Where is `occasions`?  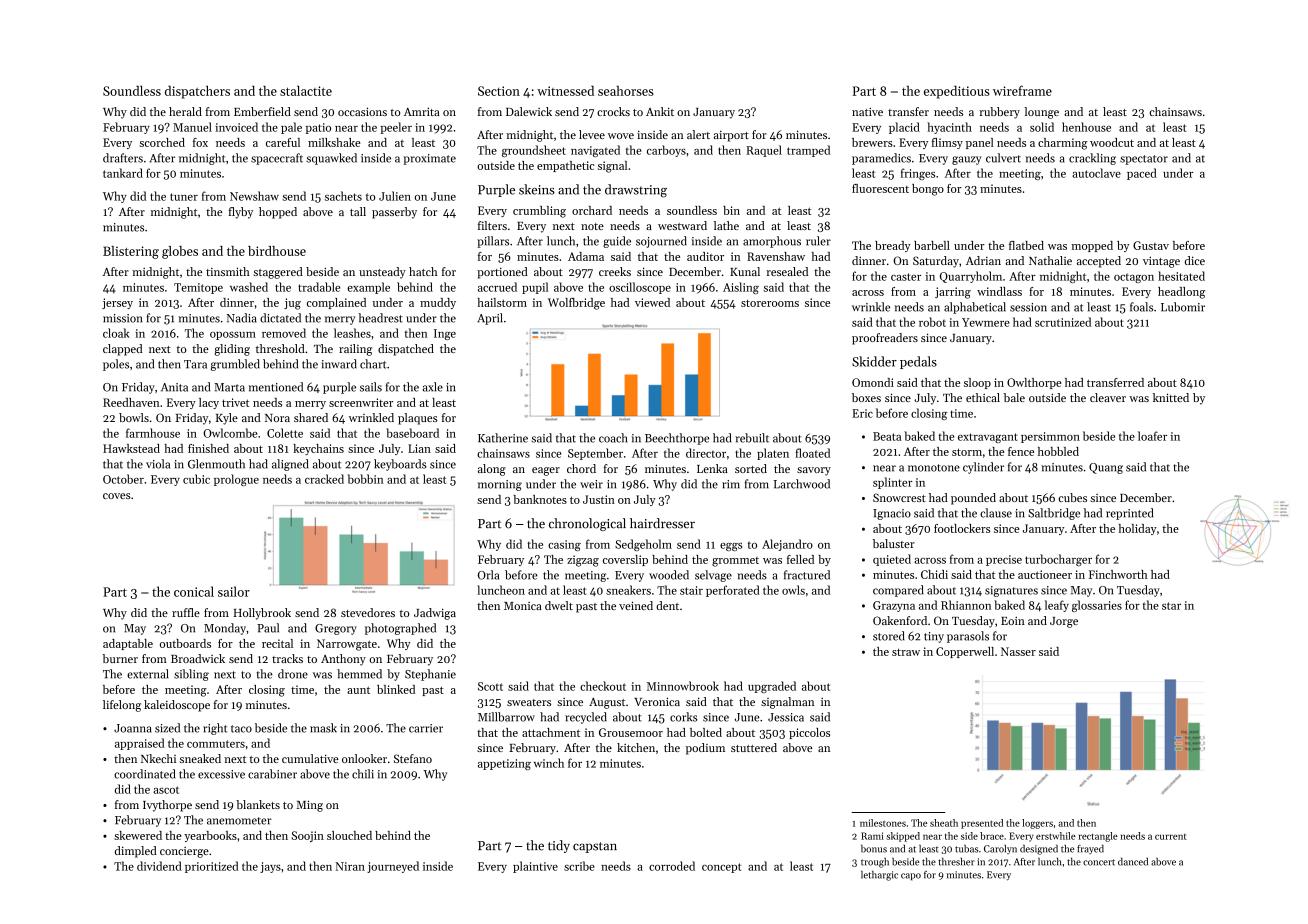 occasions is located at coordinates (362, 111).
